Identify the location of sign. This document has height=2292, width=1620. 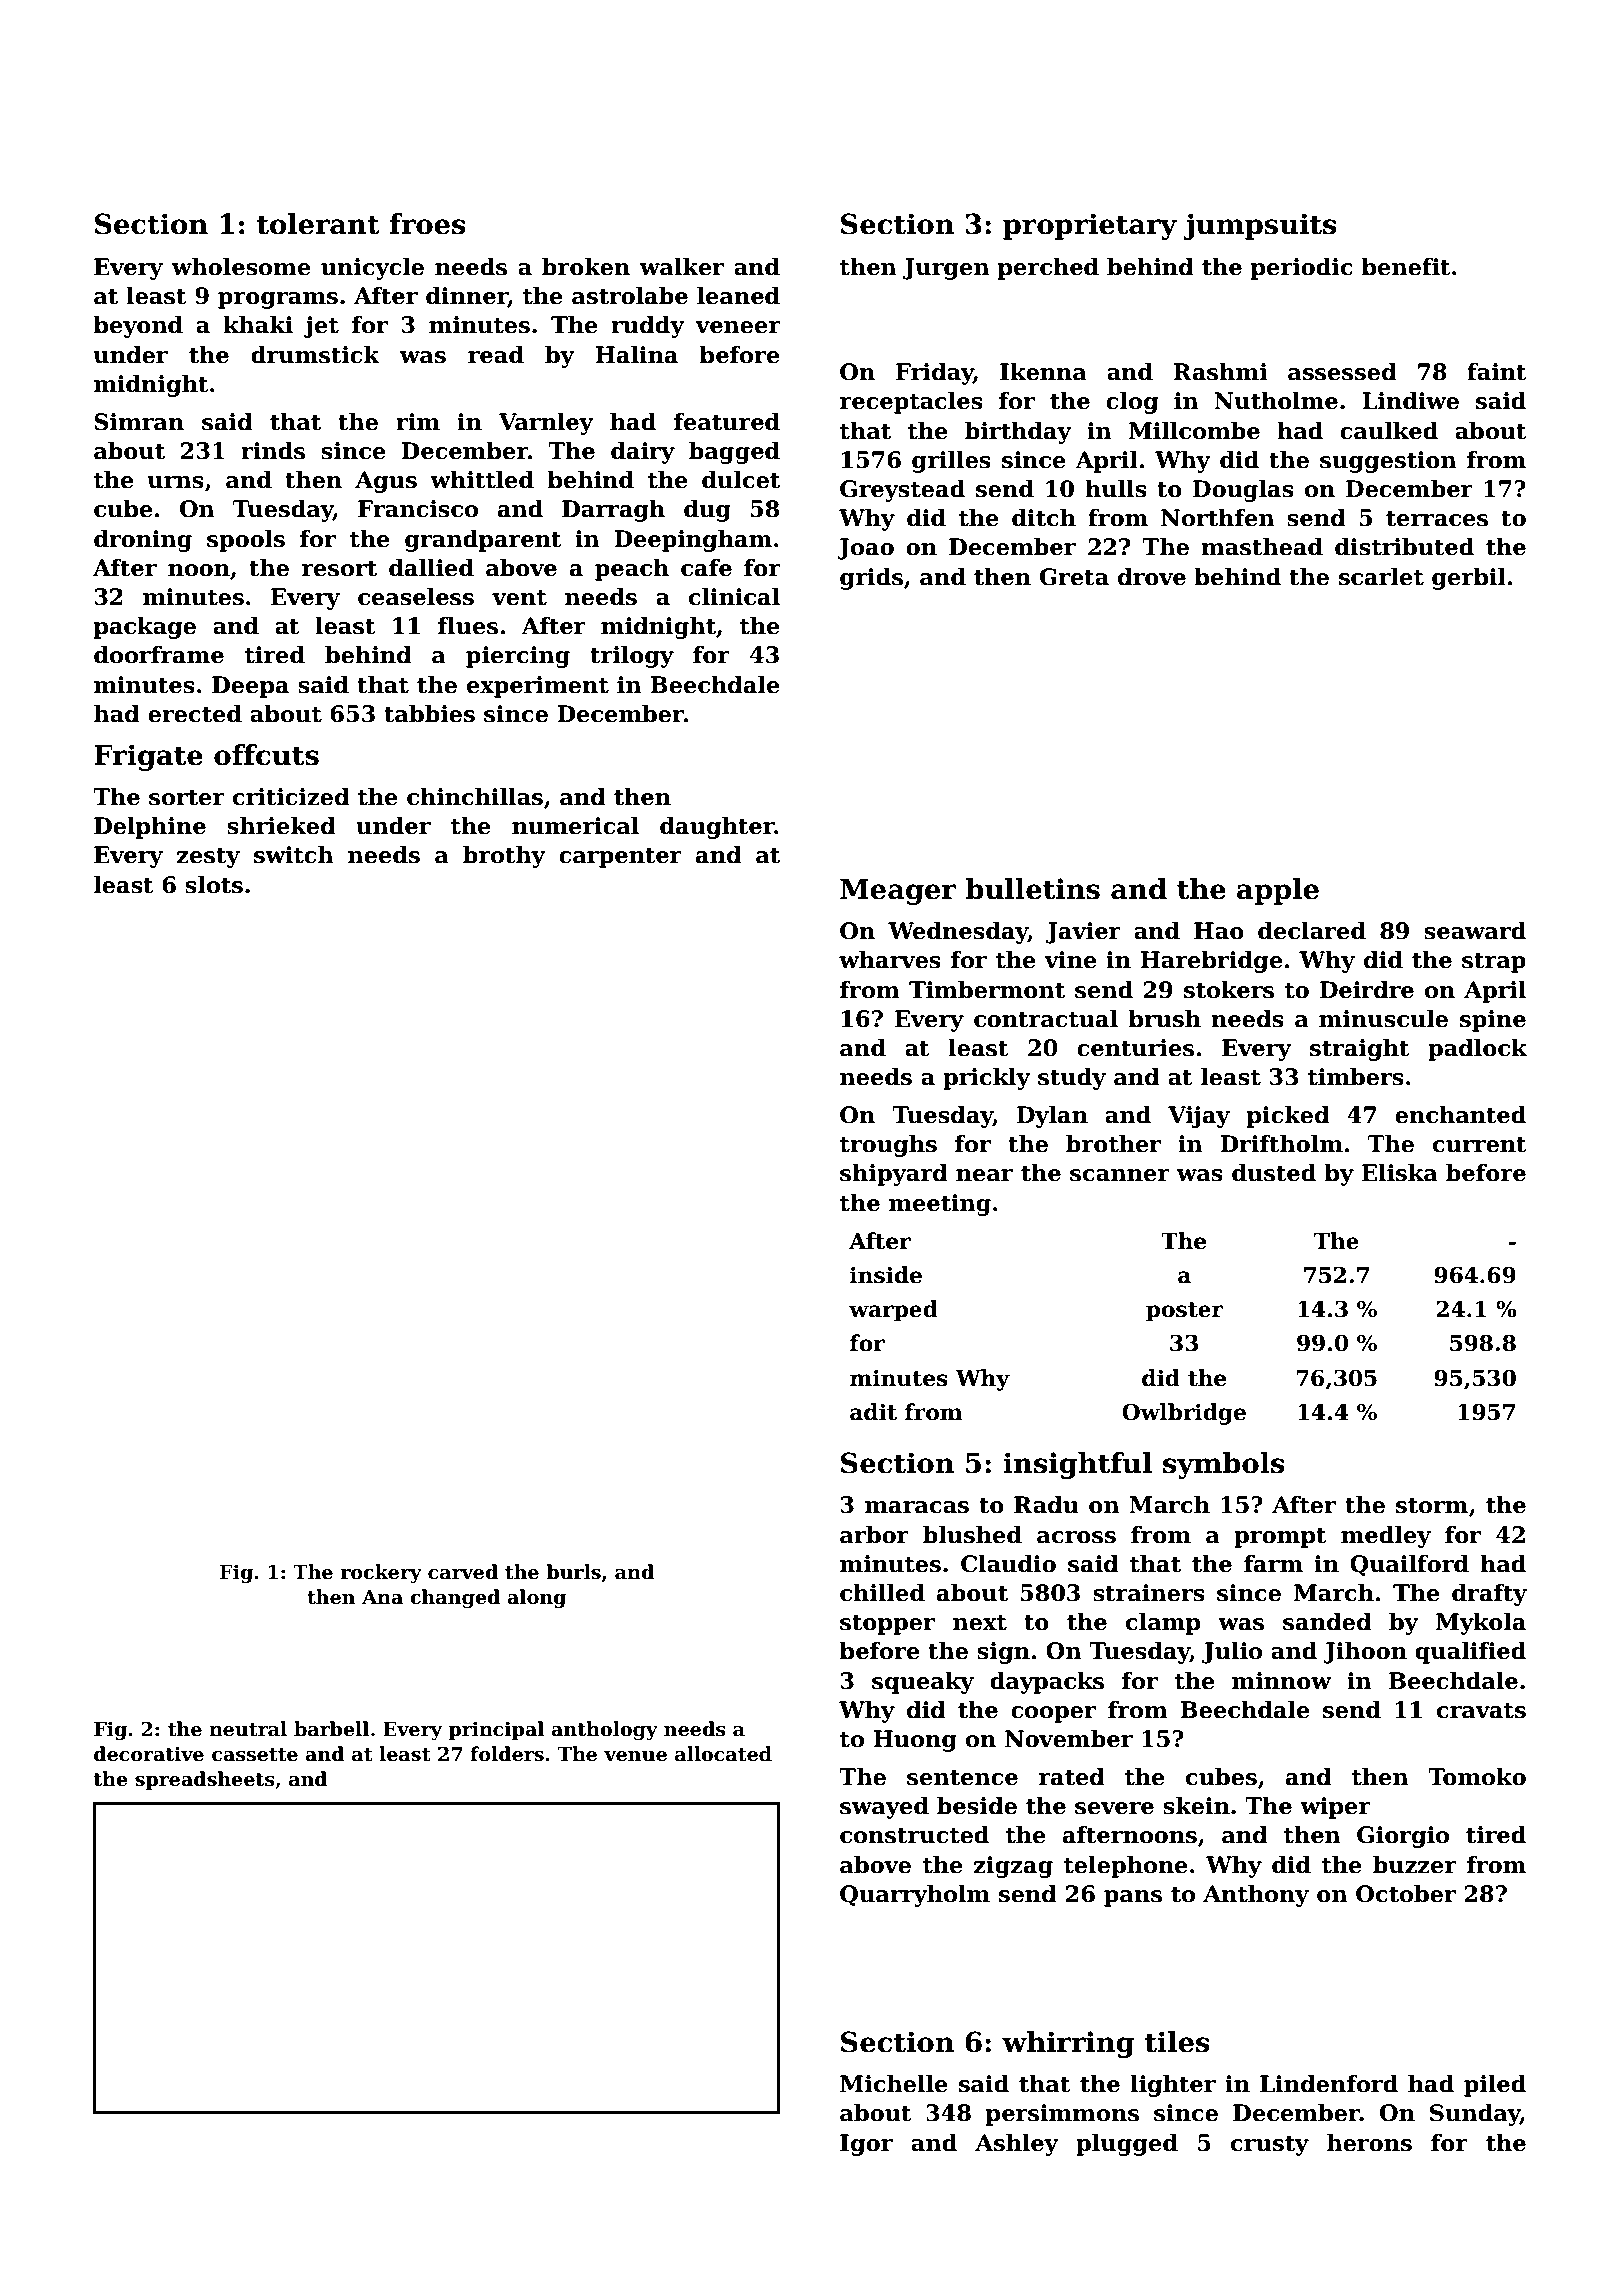
(1003, 1653).
